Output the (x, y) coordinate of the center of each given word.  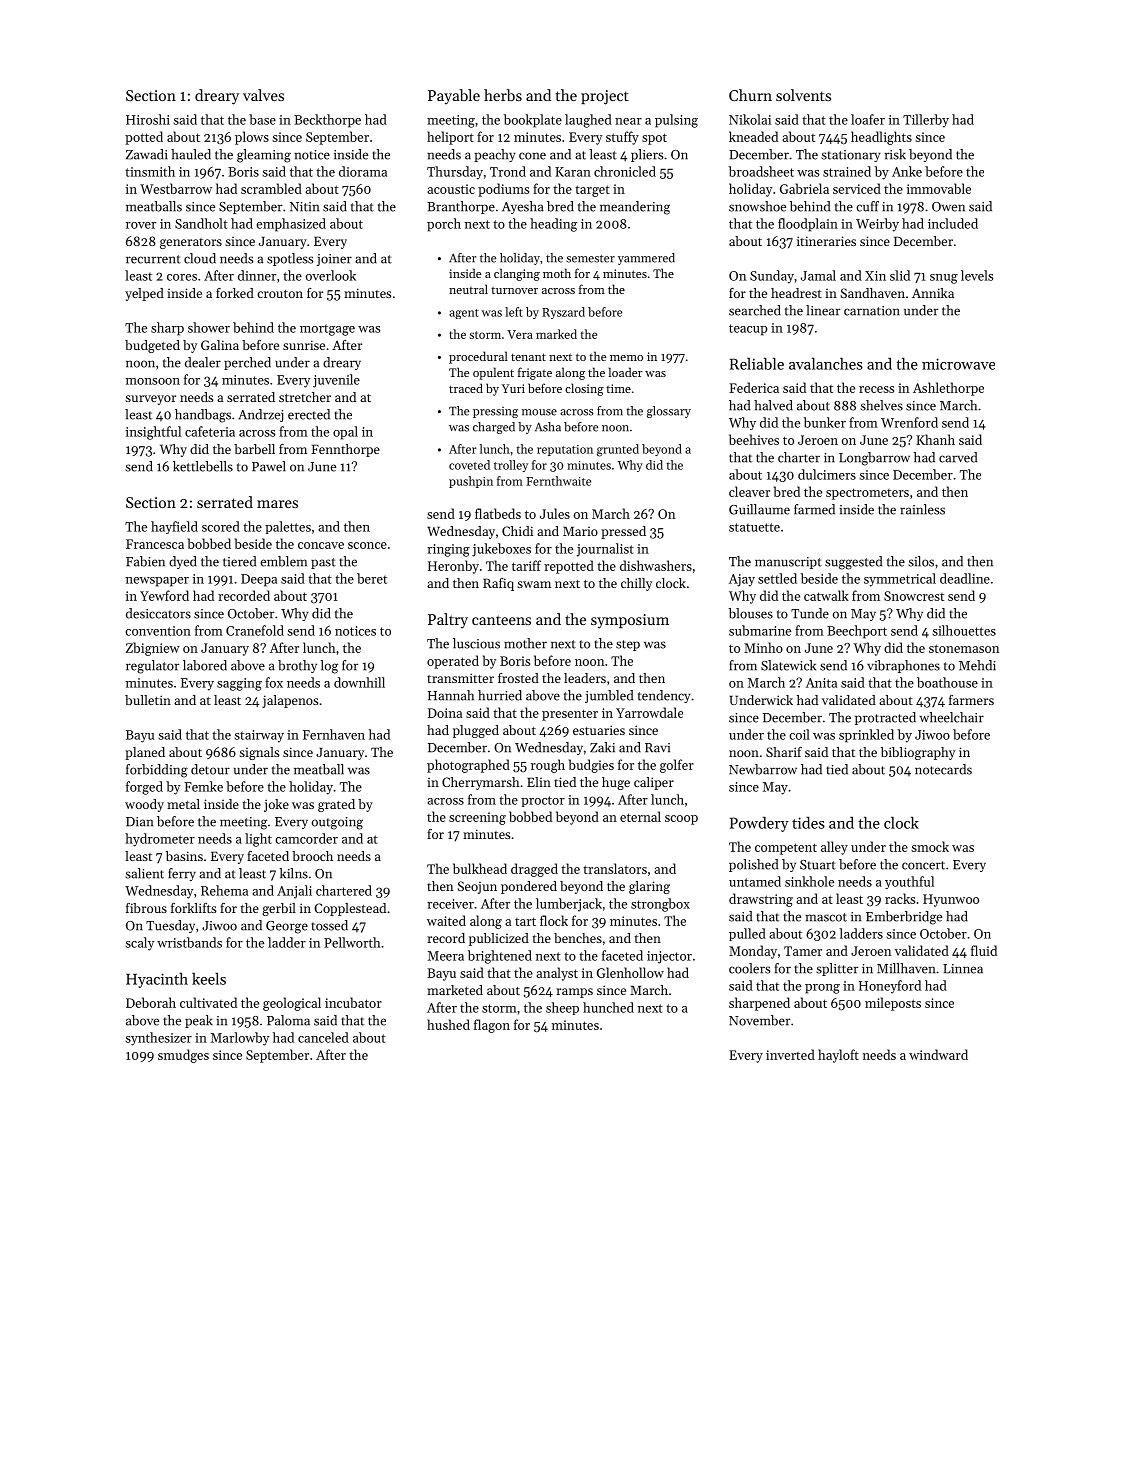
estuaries (599, 730)
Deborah (151, 1002)
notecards (943, 769)
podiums (503, 190)
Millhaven (906, 968)
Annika (933, 293)
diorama (363, 171)
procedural (478, 357)
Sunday (772, 277)
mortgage (327, 330)
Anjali (294, 892)
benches (578, 938)
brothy (297, 666)
